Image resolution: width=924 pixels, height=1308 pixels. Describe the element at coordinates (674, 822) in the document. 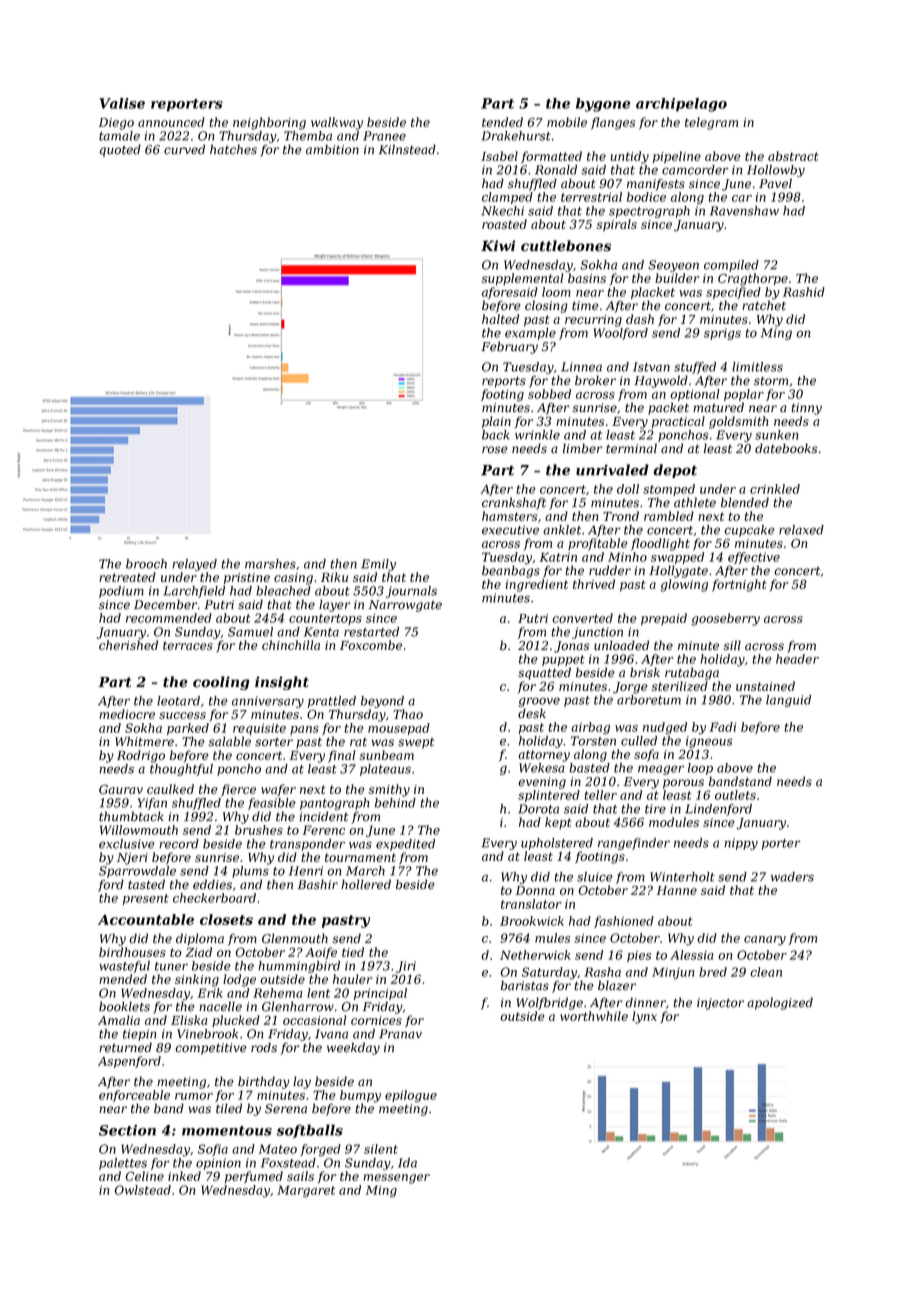

I see `modules` at that location.
